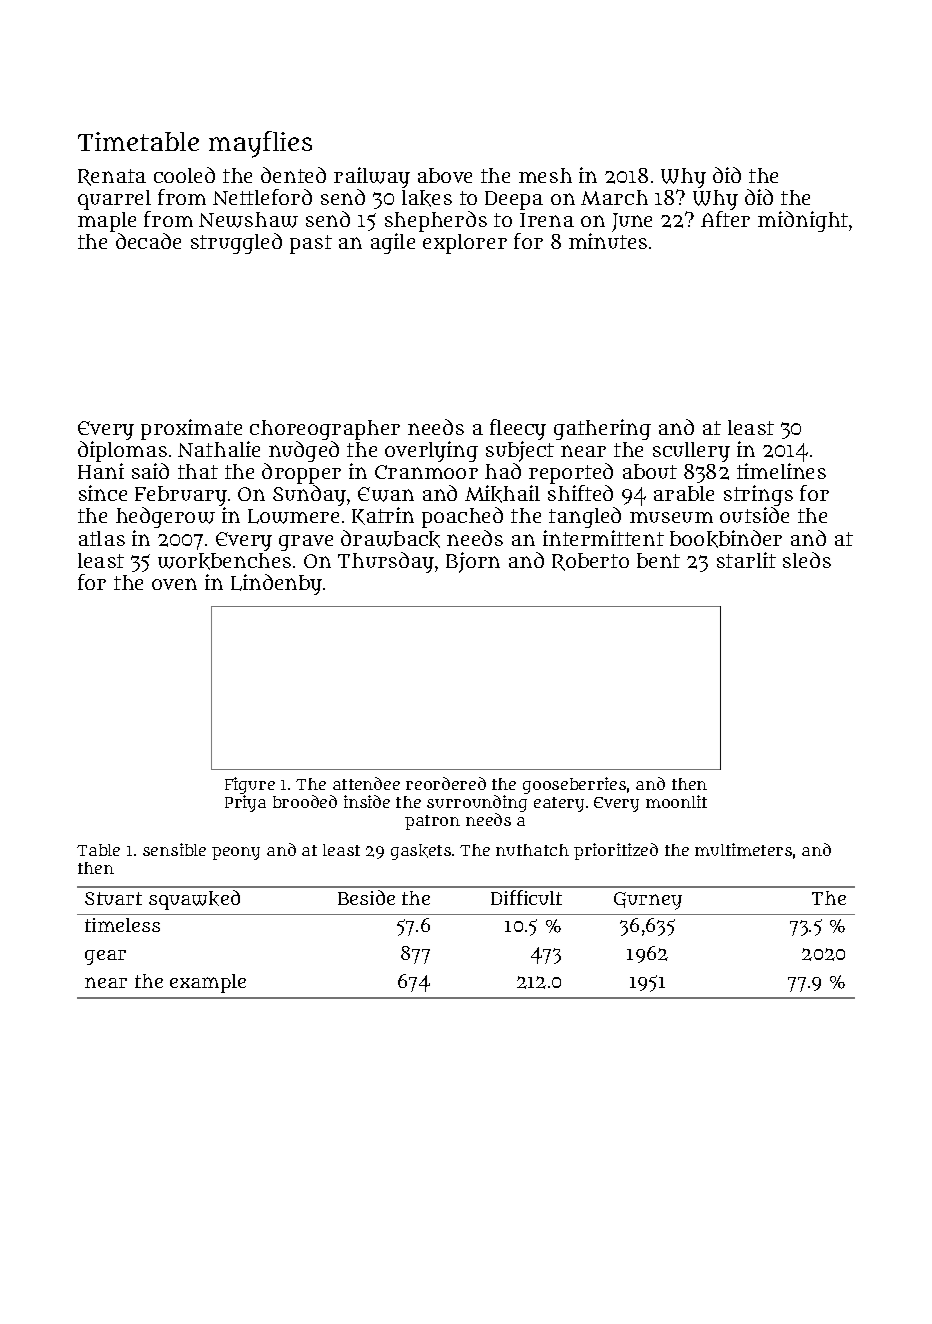 The image size is (932, 1324). Describe the element at coordinates (725, 219) in the page. I see `After` at that location.
